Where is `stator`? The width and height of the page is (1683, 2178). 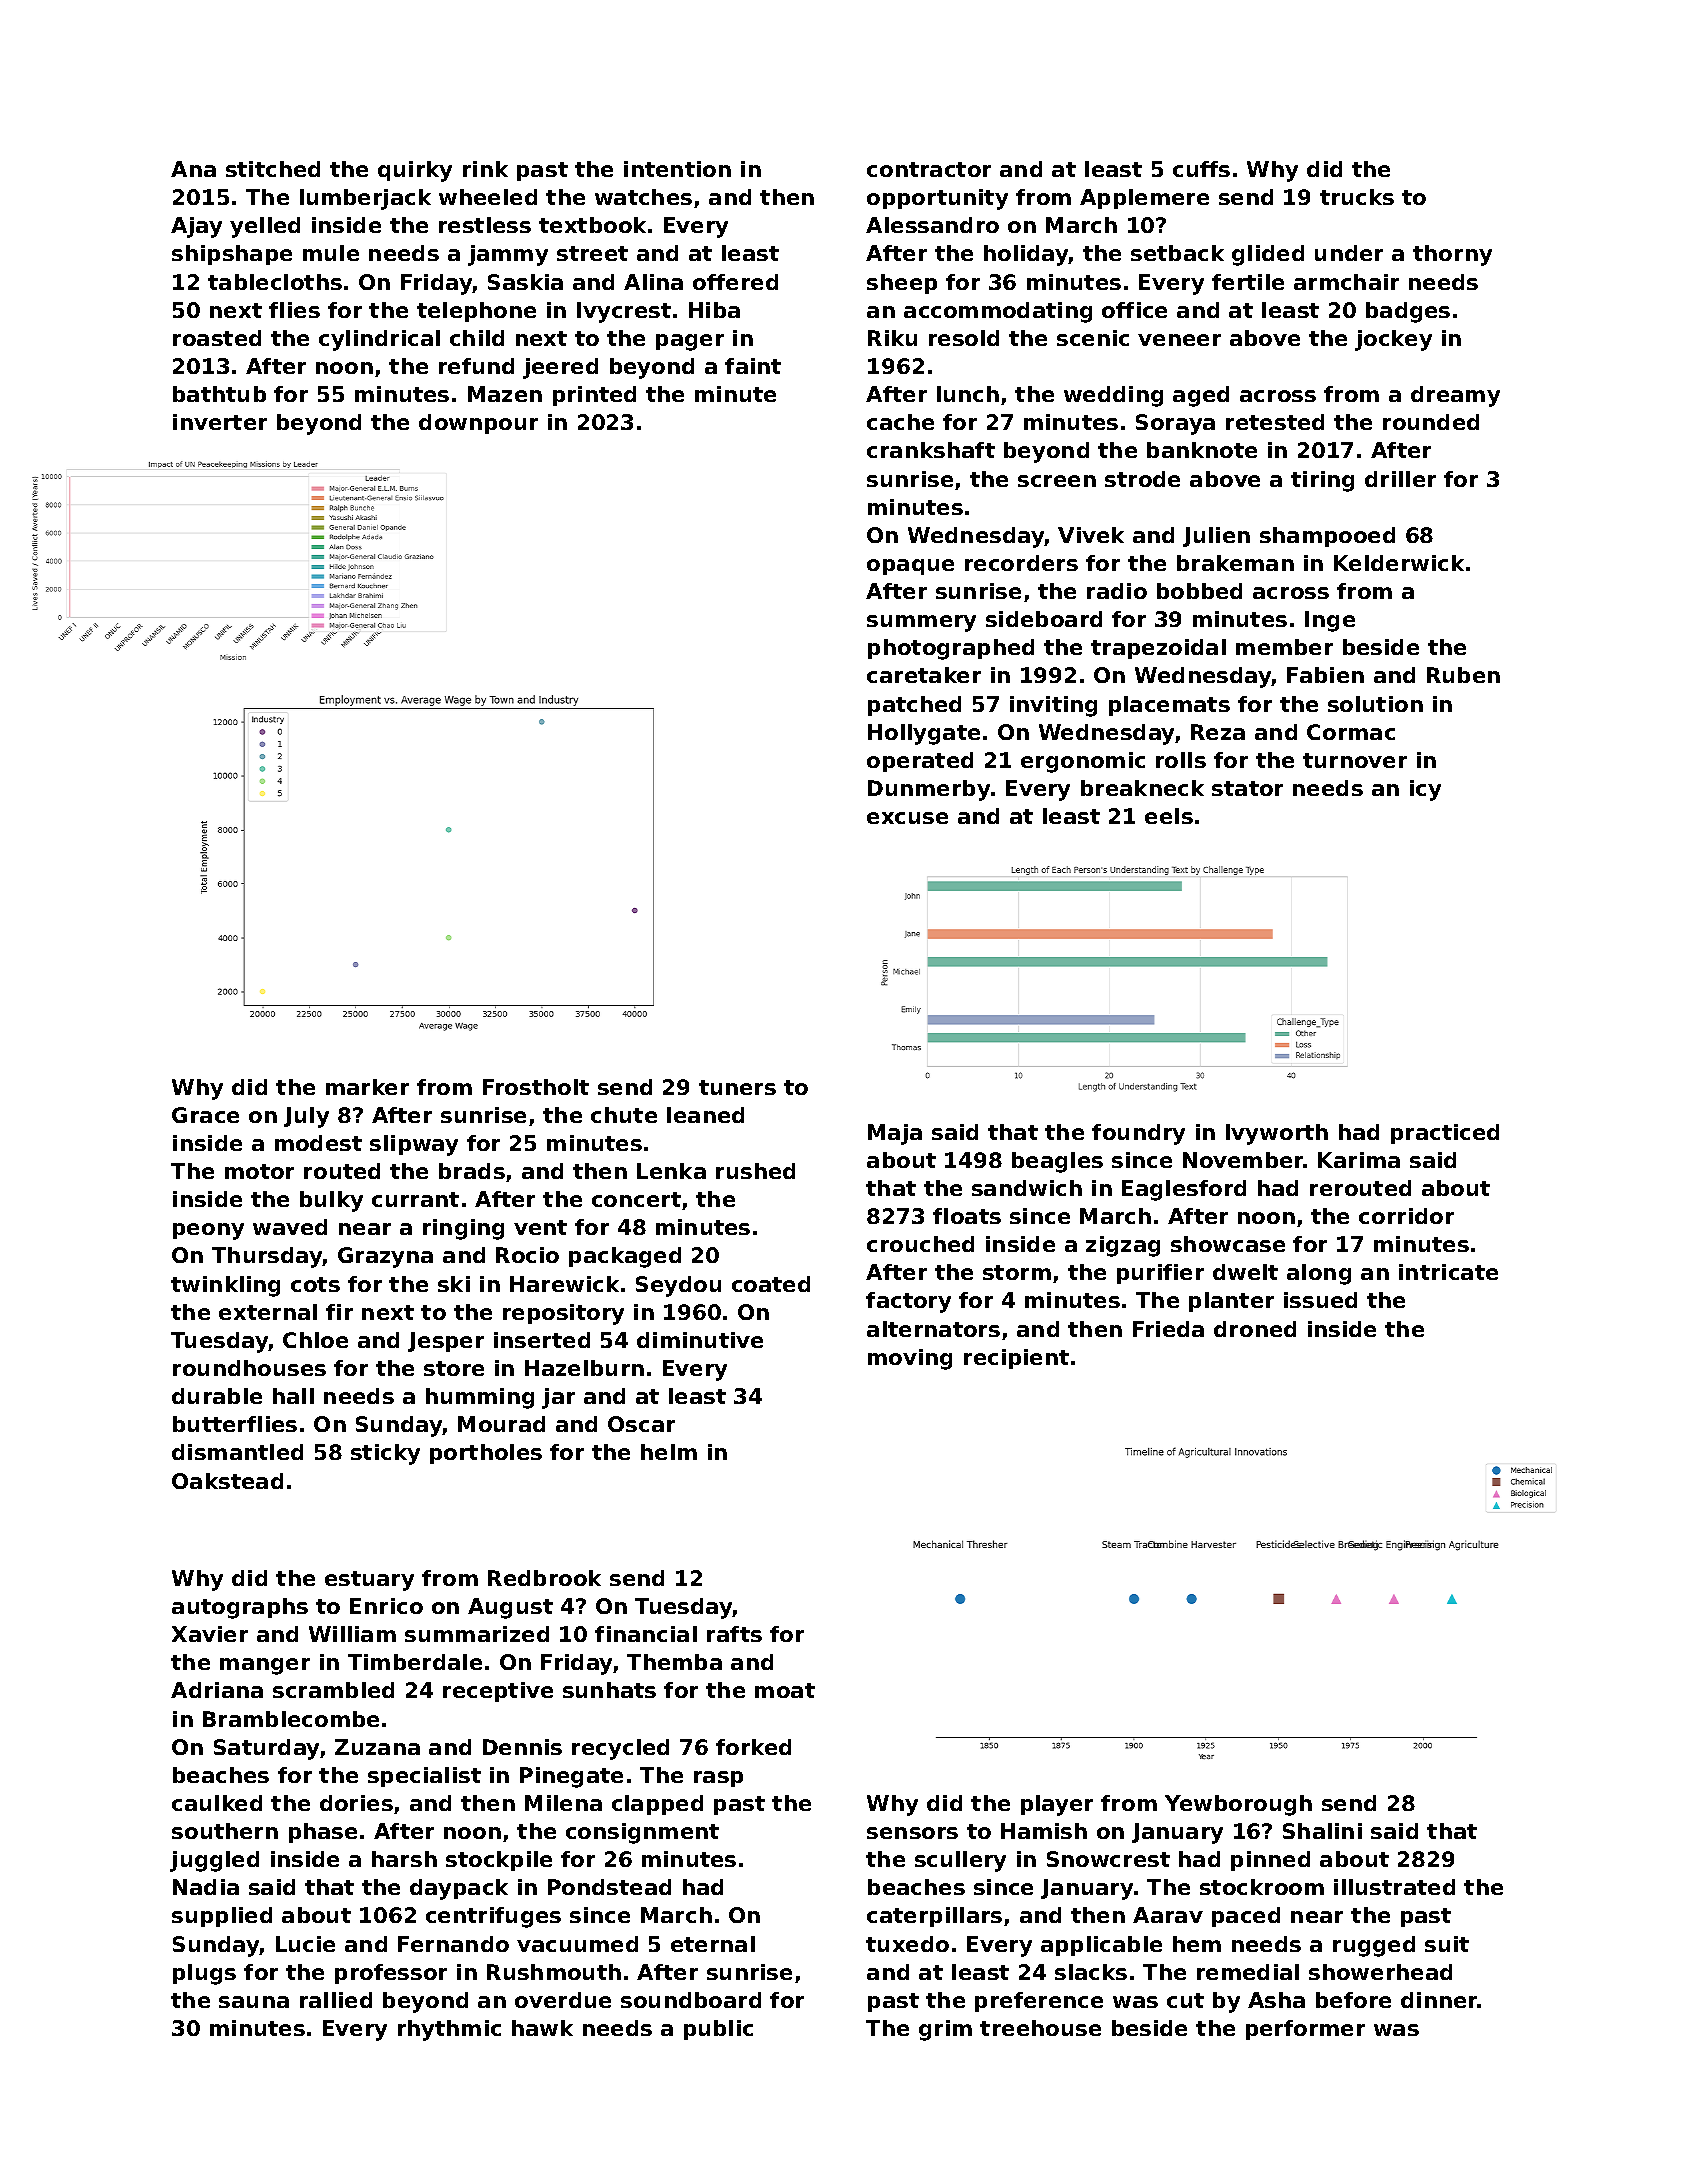 stator is located at coordinates (1247, 788).
